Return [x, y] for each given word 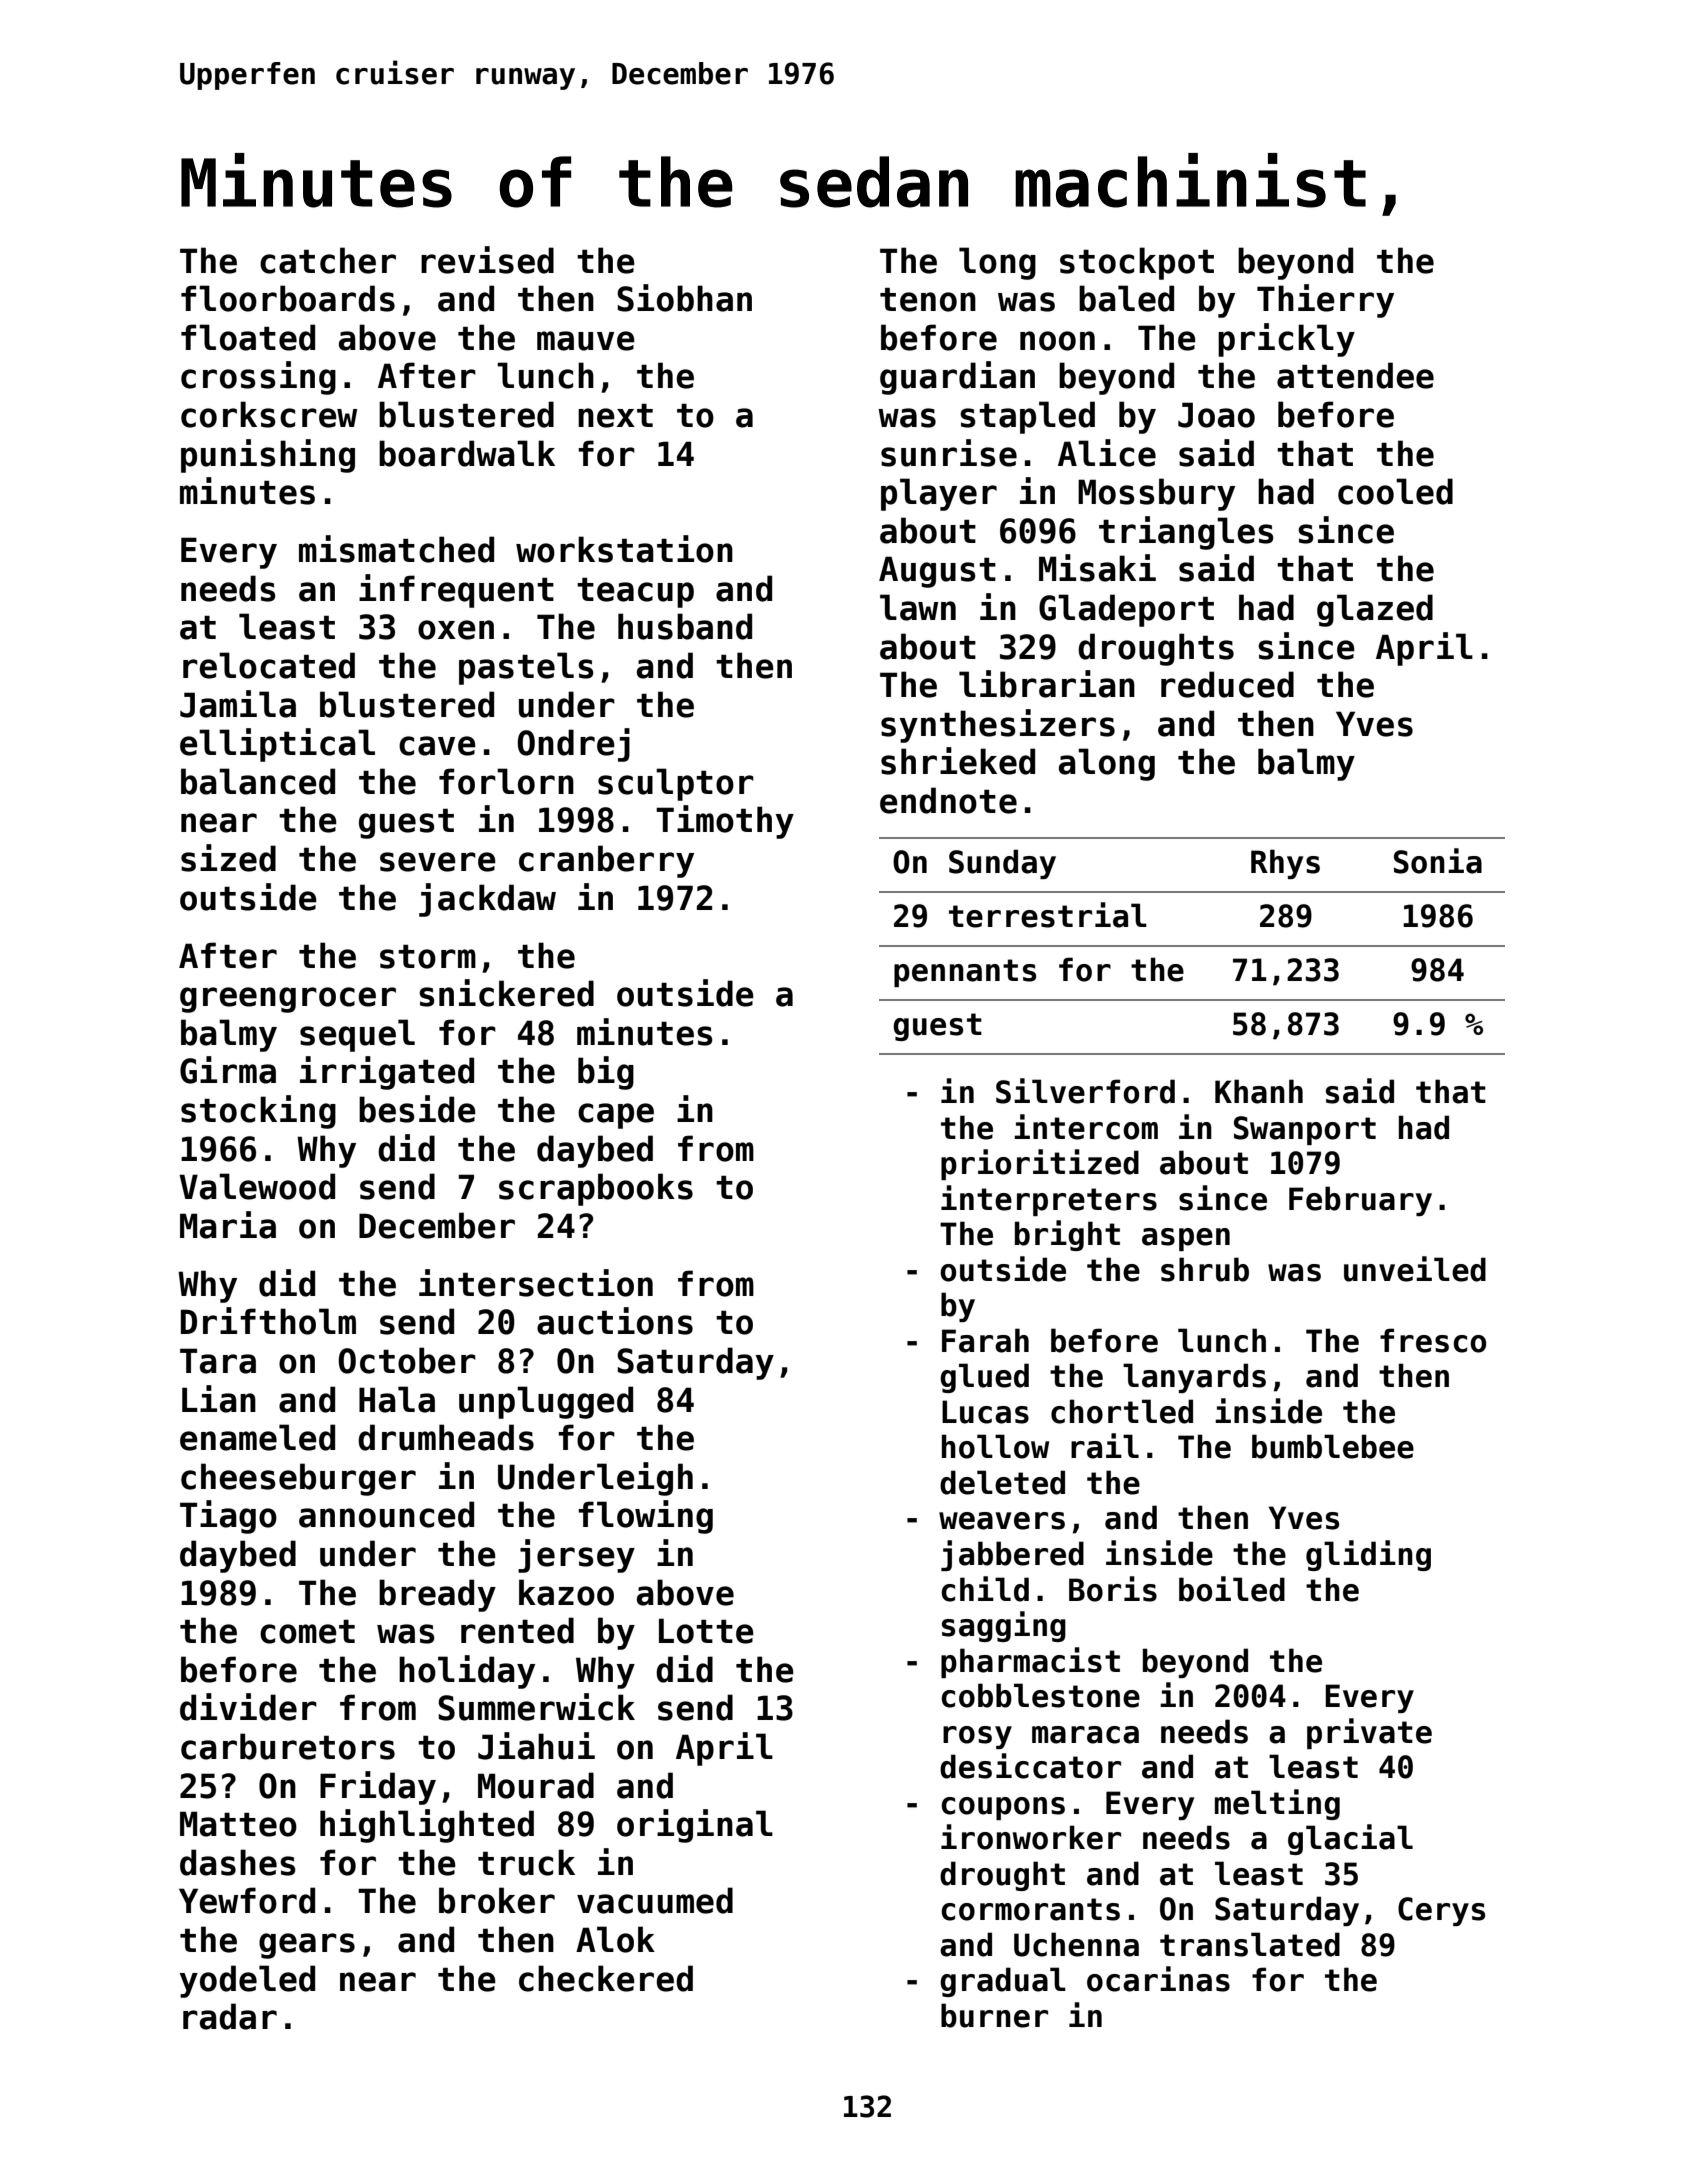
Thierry [1325, 301]
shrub [1205, 1269]
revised [487, 260]
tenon [928, 300]
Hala [397, 1399]
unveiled [1415, 1269]
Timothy [725, 822]
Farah [985, 1340]
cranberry [606, 861]
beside [417, 1109]
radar [230, 2016]
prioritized [1040, 1164]
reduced [1227, 684]
